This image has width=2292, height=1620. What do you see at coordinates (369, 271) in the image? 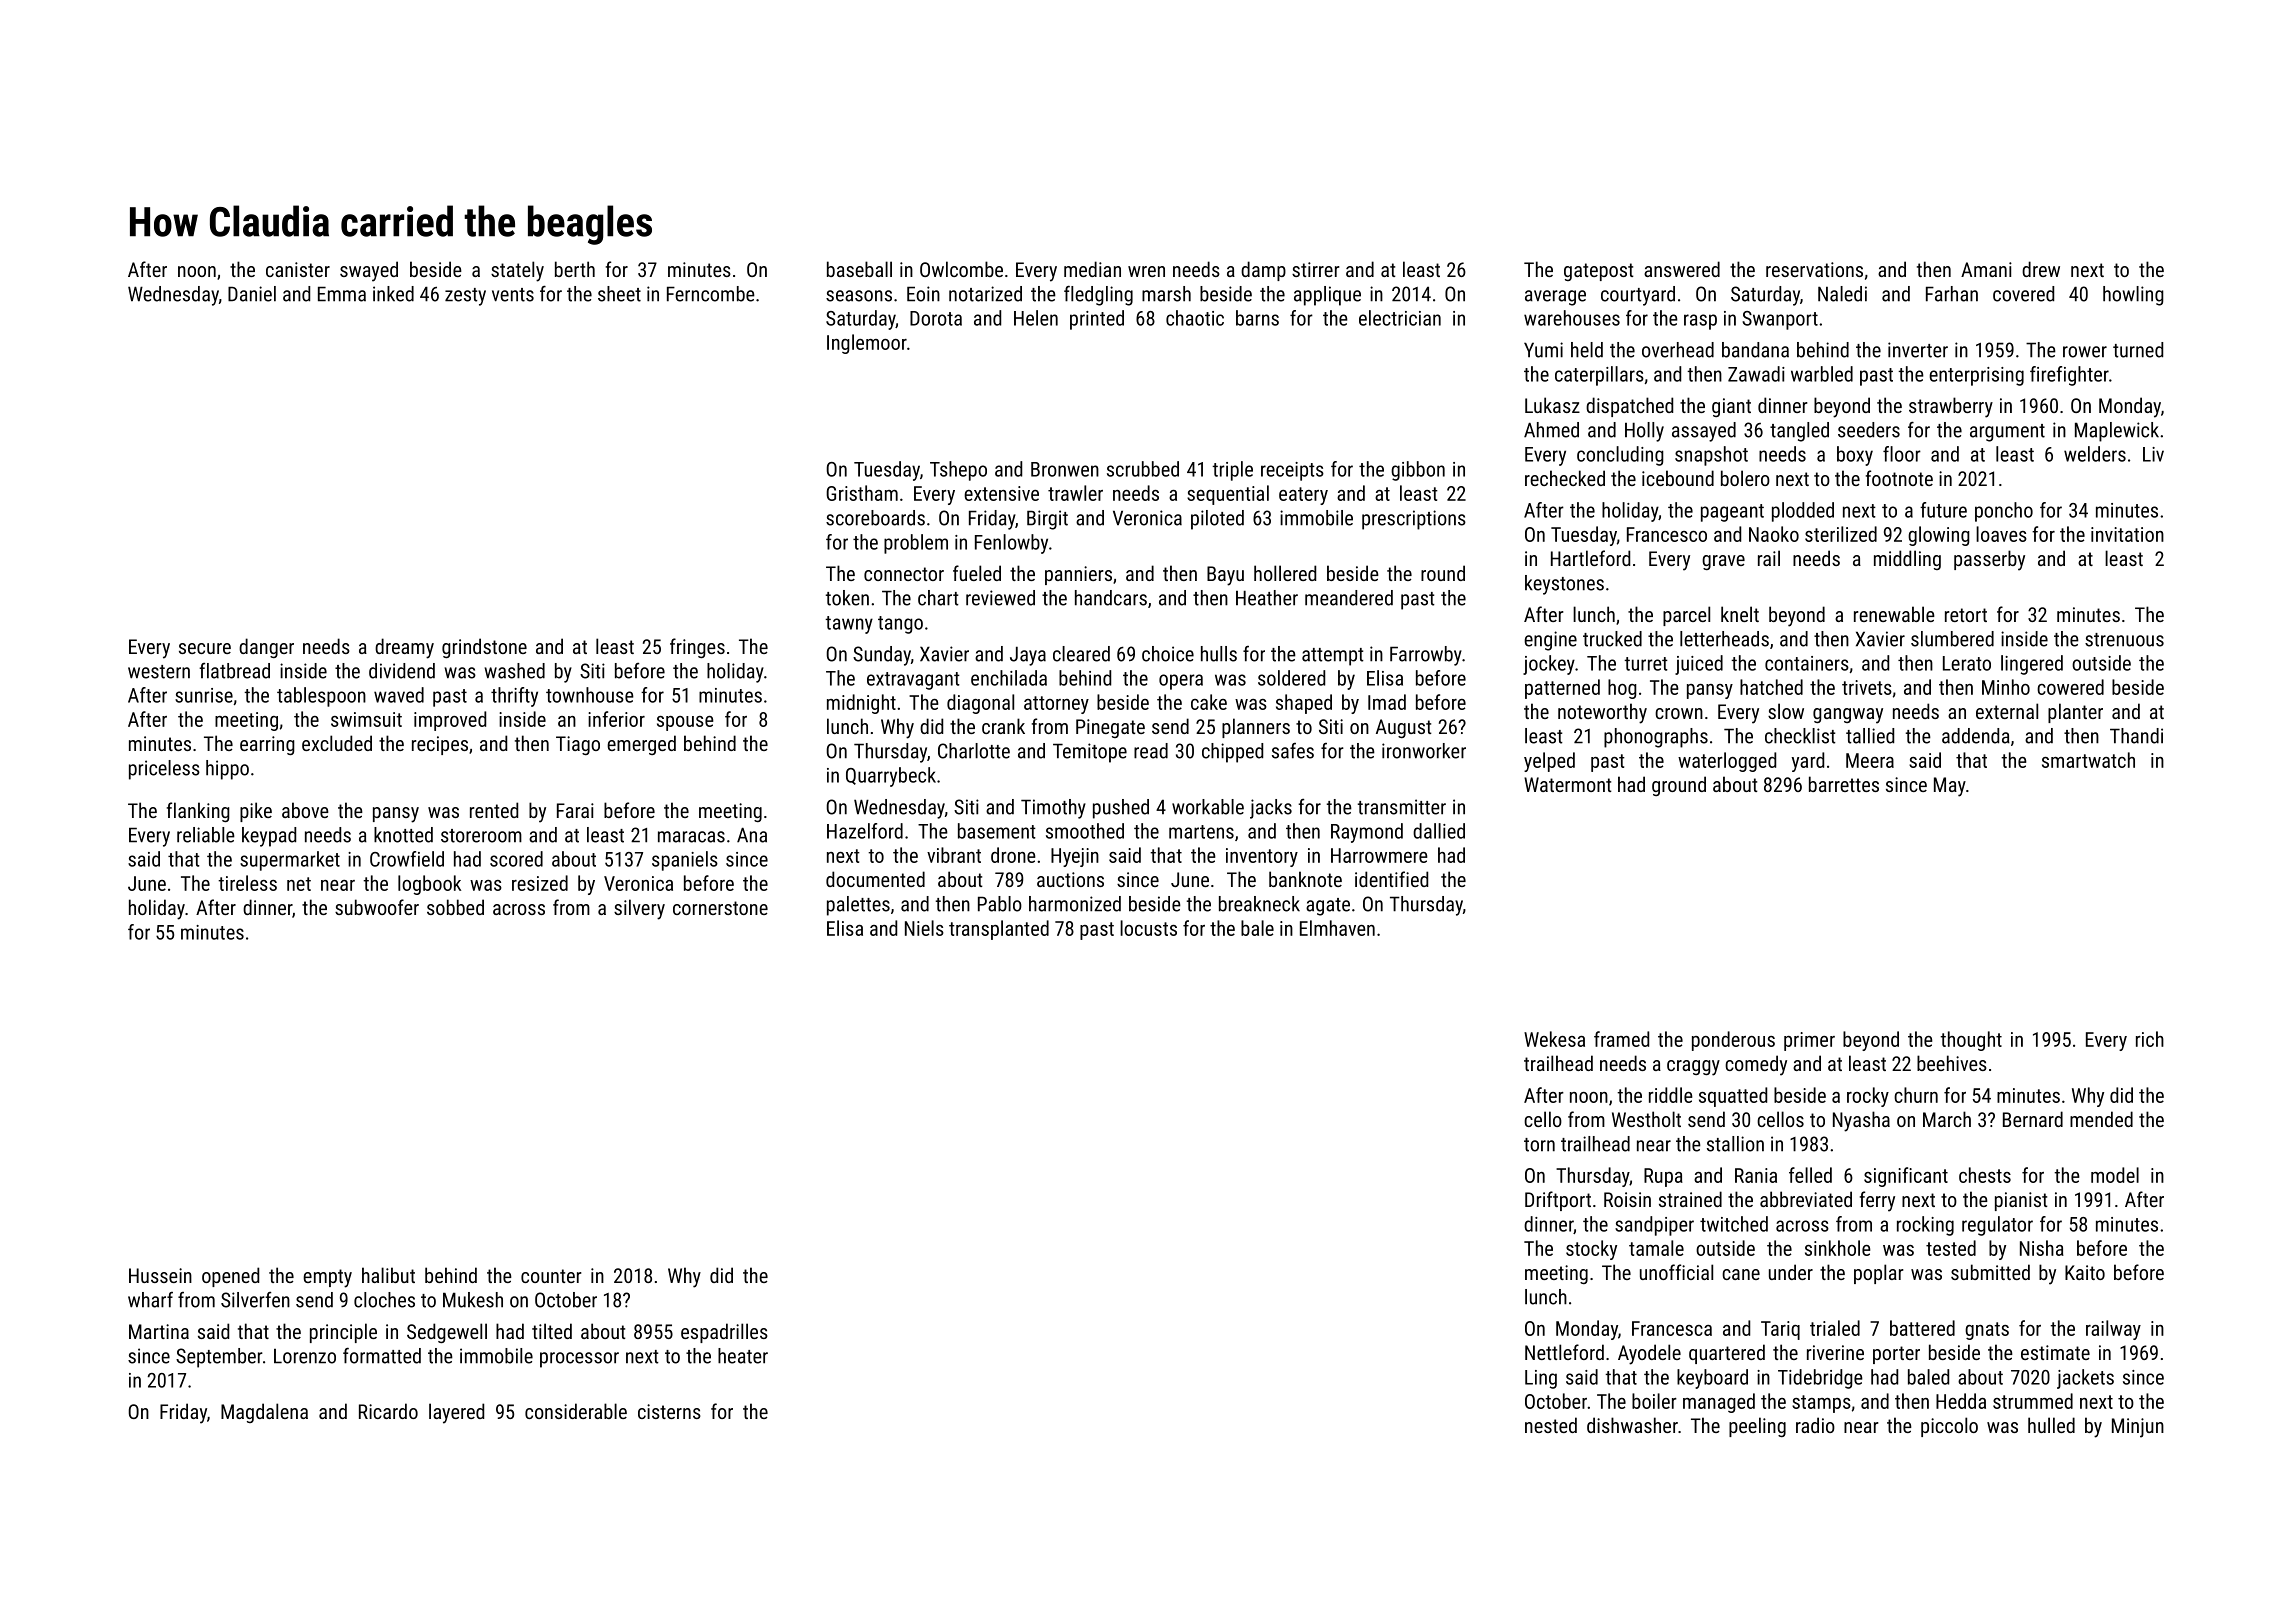
I see `swayed` at bounding box center [369, 271].
